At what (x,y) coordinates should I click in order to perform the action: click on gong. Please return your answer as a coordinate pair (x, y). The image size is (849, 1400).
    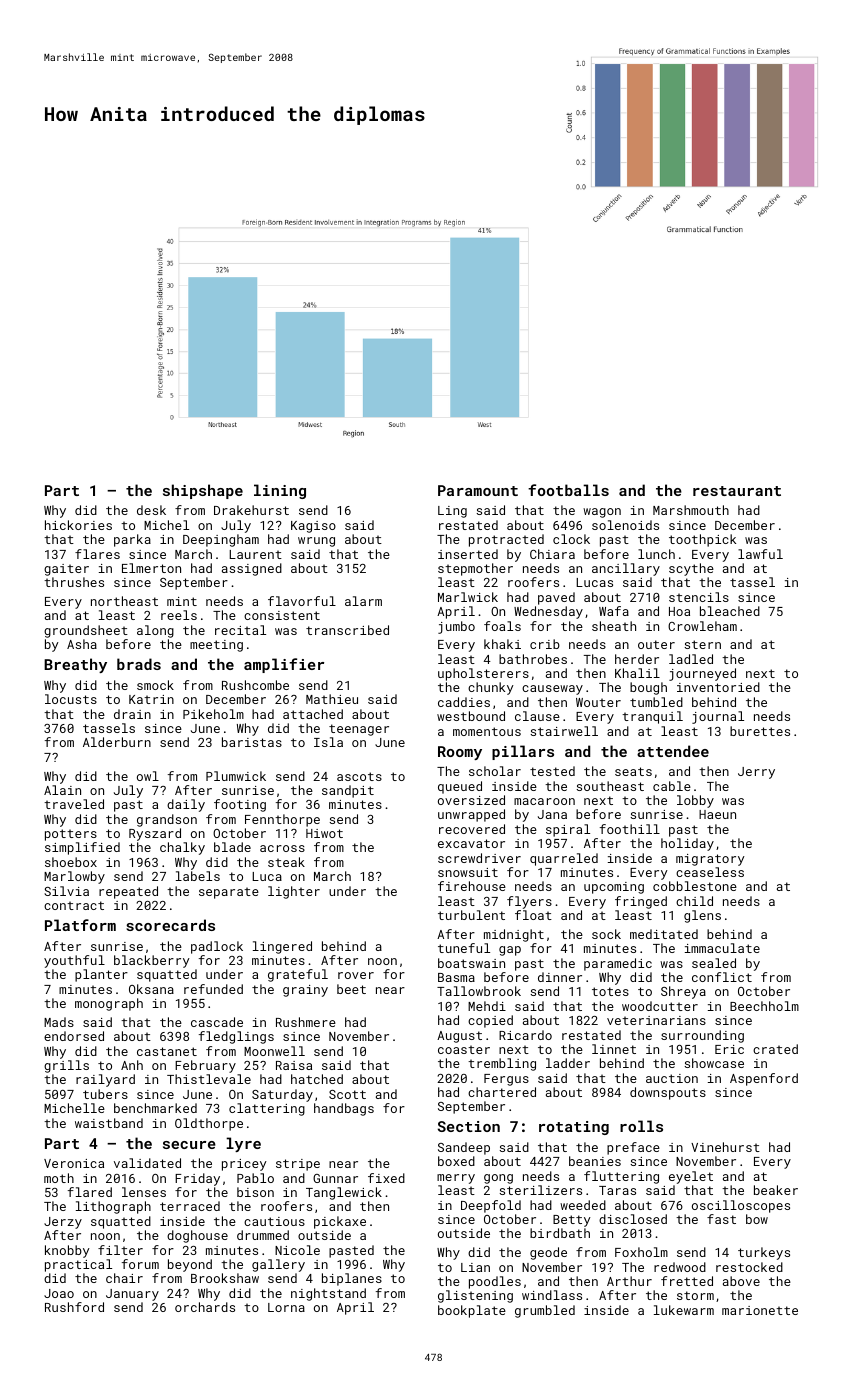
    Looking at the image, I should click on (498, 1179).
